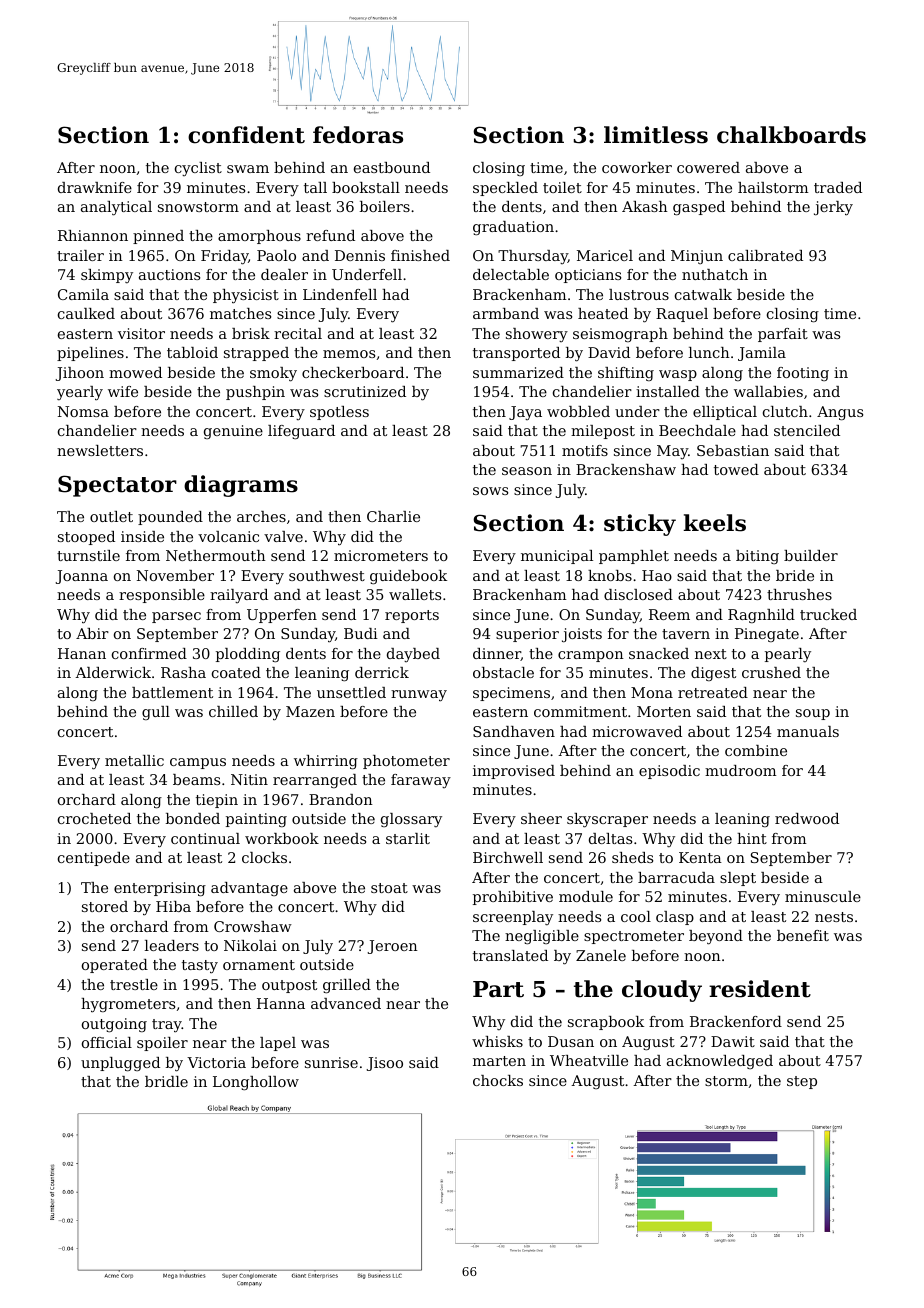 This screenshot has width=924, height=1308. I want to click on centipede, so click(94, 859).
